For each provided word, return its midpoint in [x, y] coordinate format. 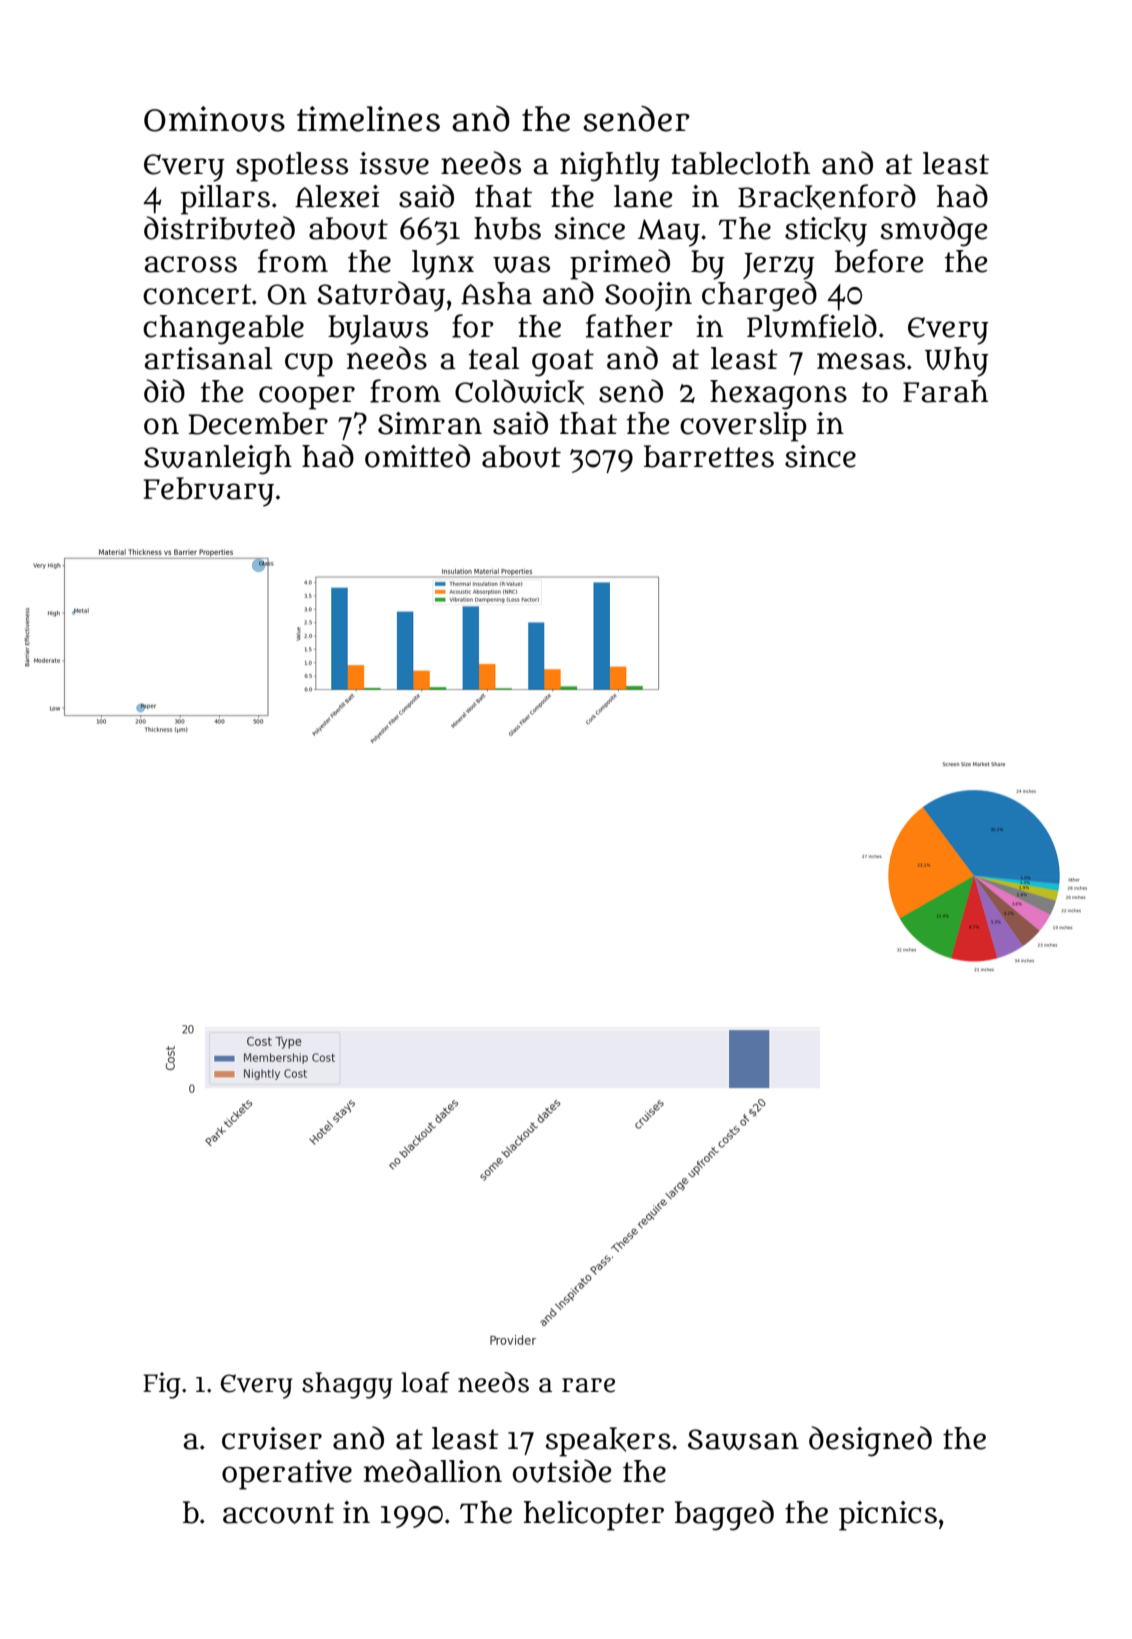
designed [870, 1441]
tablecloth [740, 163]
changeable [223, 330]
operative [287, 1475]
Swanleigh [218, 460]
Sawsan [743, 1439]
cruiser [272, 1438]
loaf [425, 1382]
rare [588, 1385]
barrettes [709, 456]
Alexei [337, 196]
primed [620, 264]
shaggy [347, 1385]
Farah [945, 391]
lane [643, 196]
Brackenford [827, 197]
